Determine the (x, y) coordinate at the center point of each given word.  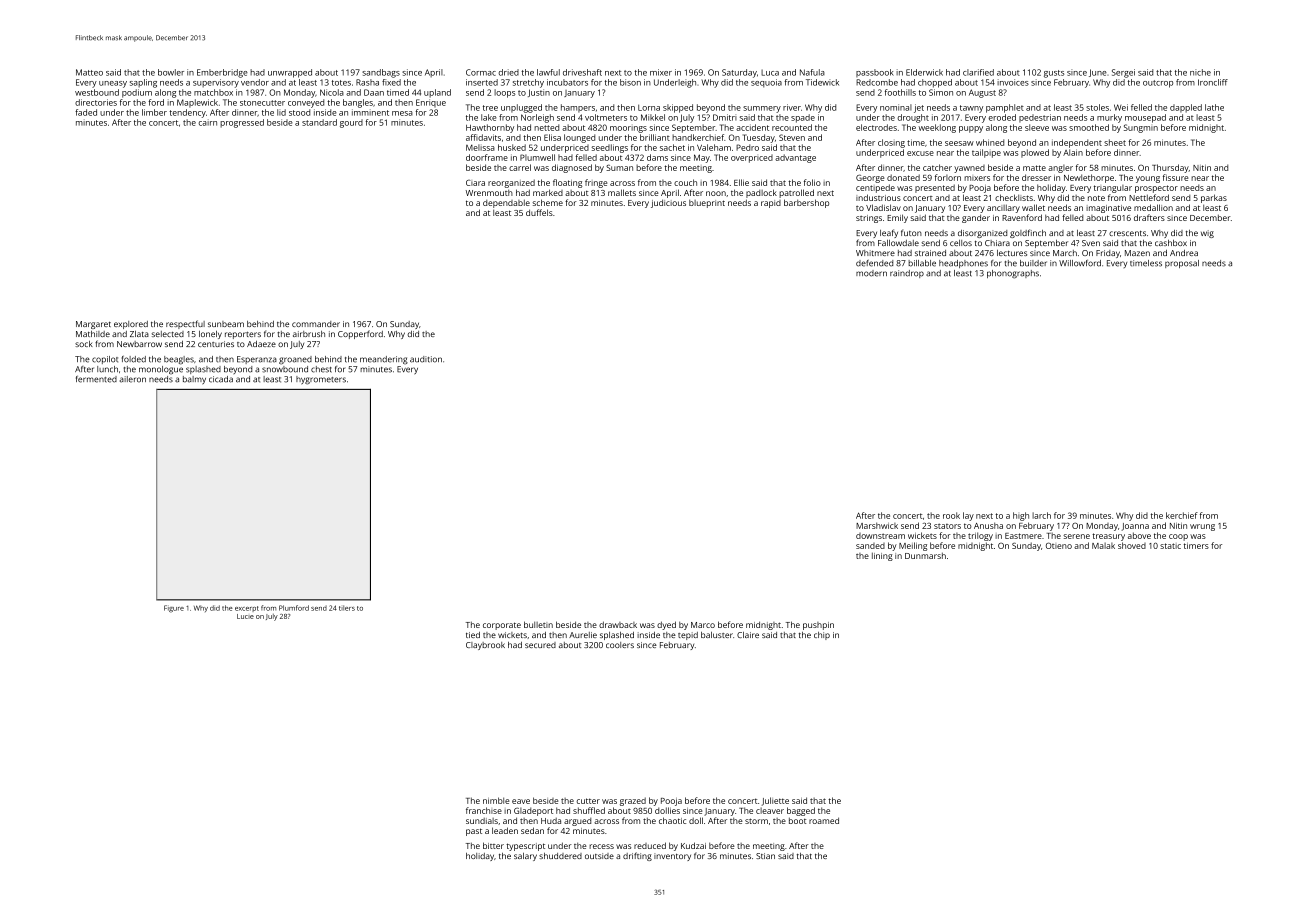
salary (525, 857)
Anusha (988, 525)
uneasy (113, 84)
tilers (347, 608)
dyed (666, 625)
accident (752, 127)
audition (426, 359)
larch (1041, 515)
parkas (1214, 198)
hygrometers (321, 380)
